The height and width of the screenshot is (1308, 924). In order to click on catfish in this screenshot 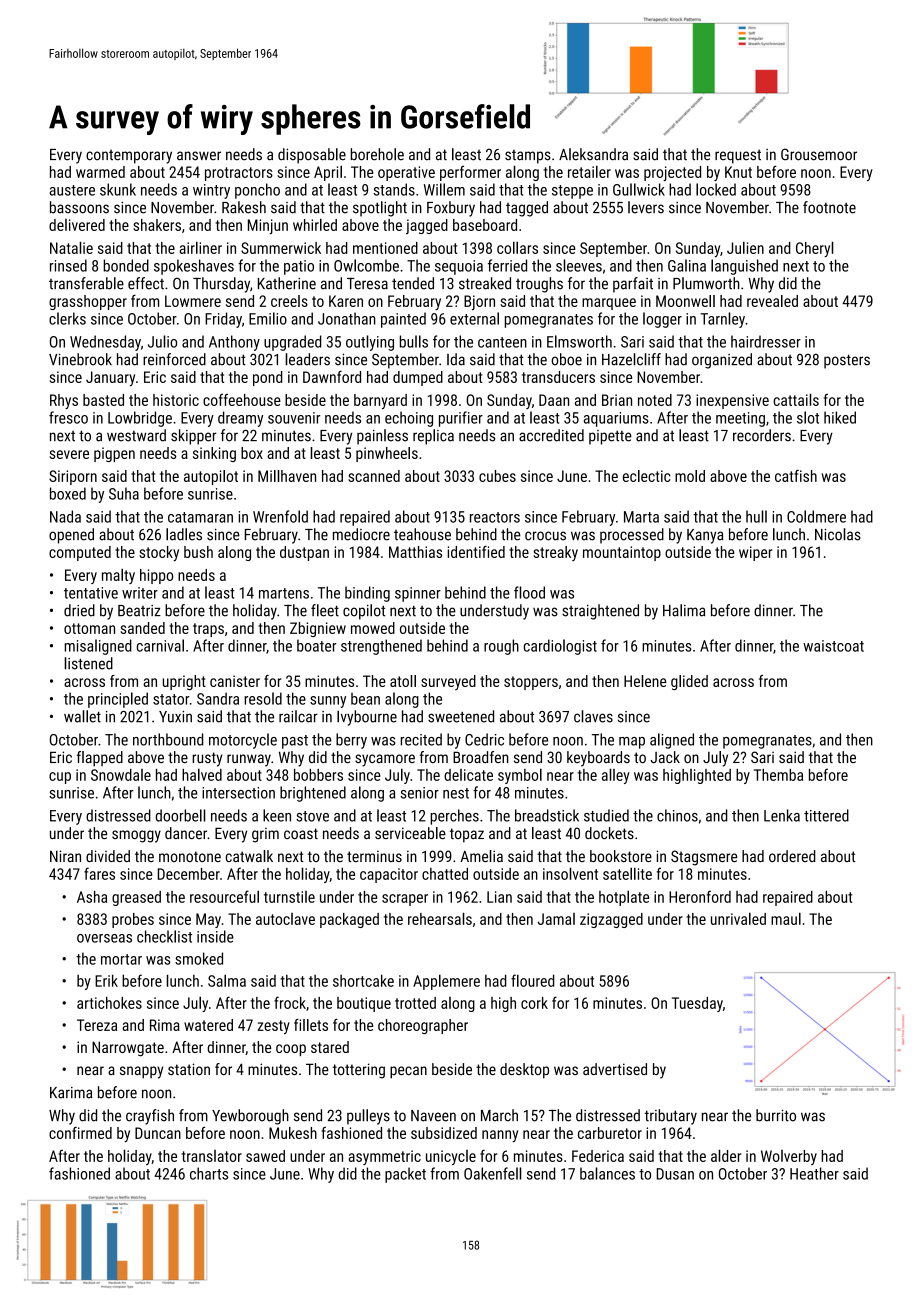, I will do `click(796, 476)`.
